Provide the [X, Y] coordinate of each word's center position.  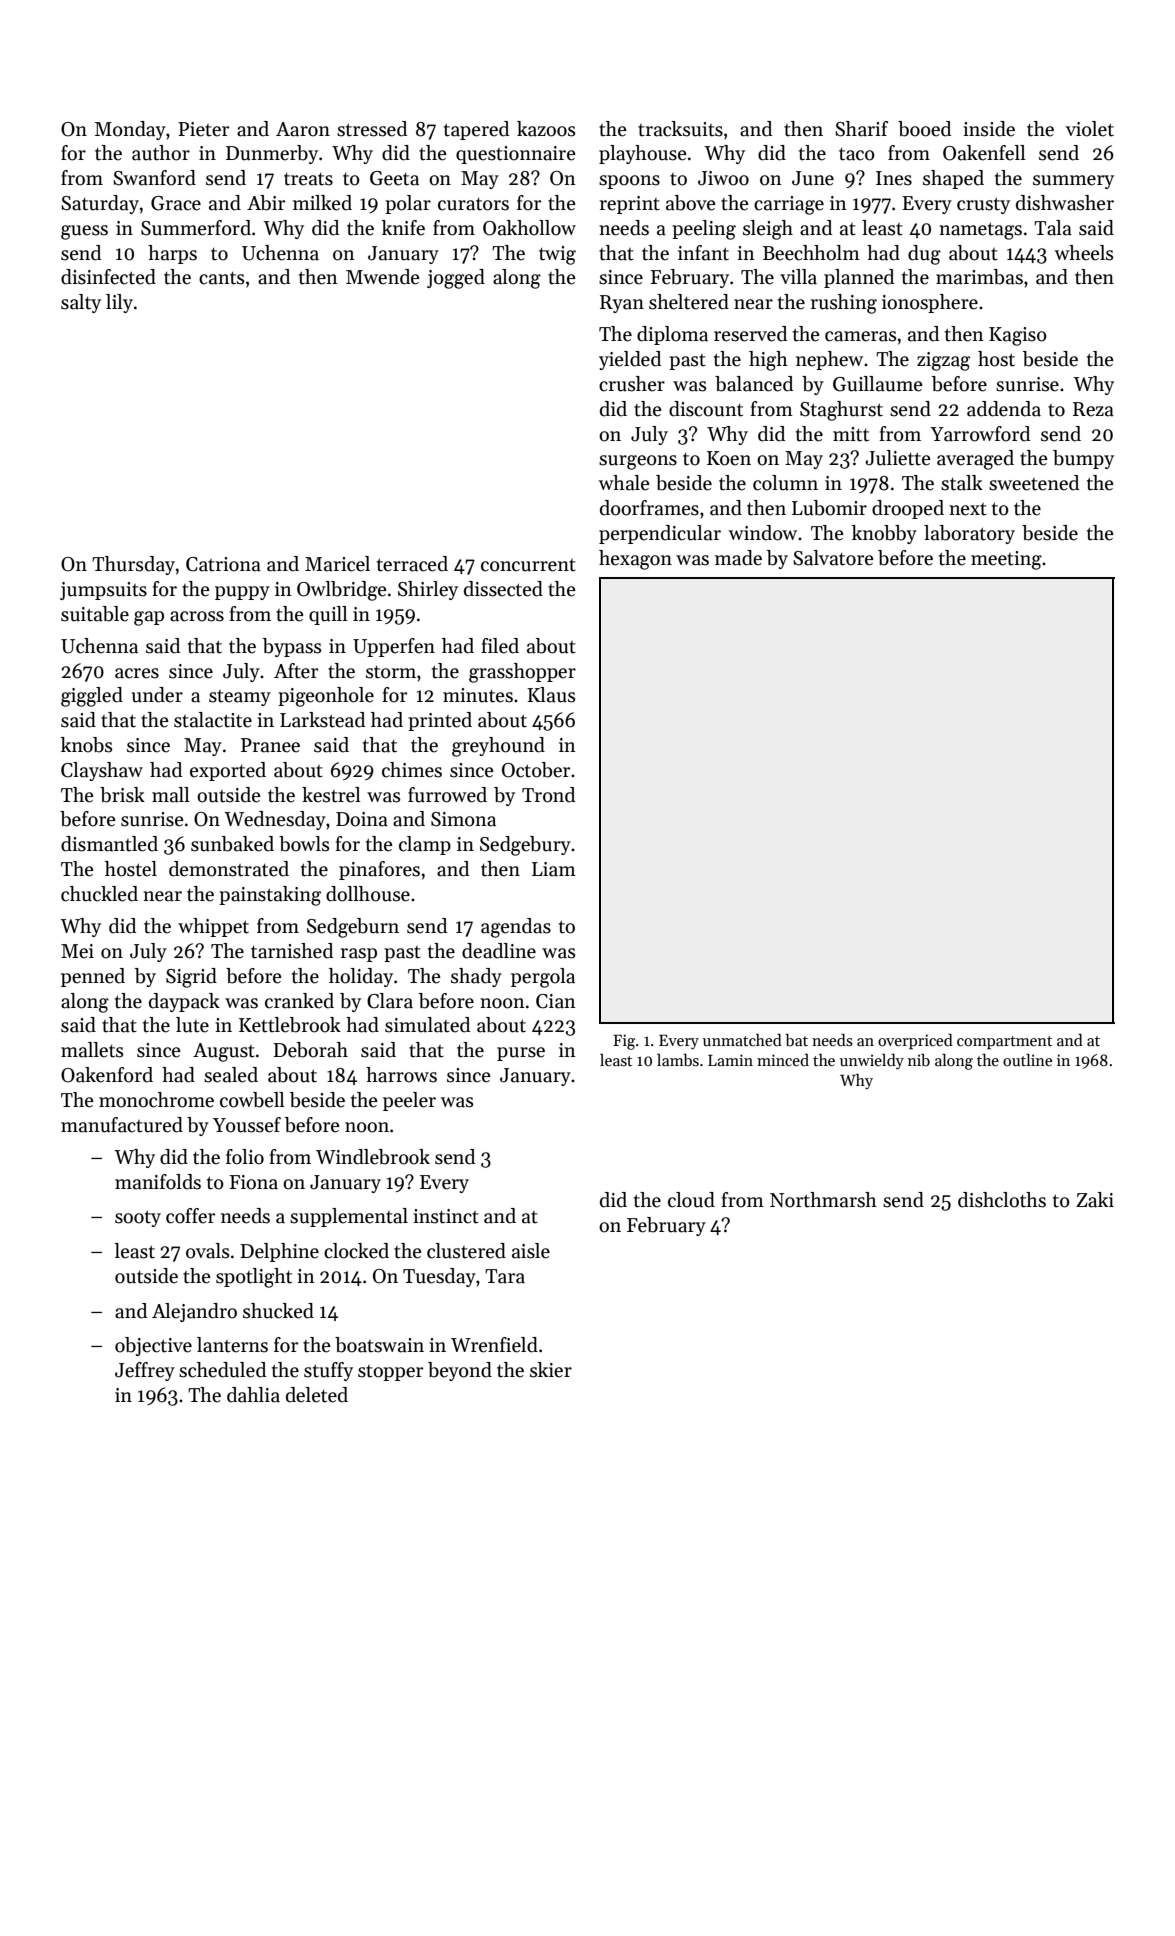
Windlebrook [373, 1157]
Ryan [622, 304]
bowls [304, 844]
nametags [980, 231]
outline [1027, 1060]
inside [989, 129]
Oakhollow [529, 228]
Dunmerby [272, 154]
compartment [1004, 1043]
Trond [548, 795]
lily [119, 303]
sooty [138, 1218]
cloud [691, 1200]
